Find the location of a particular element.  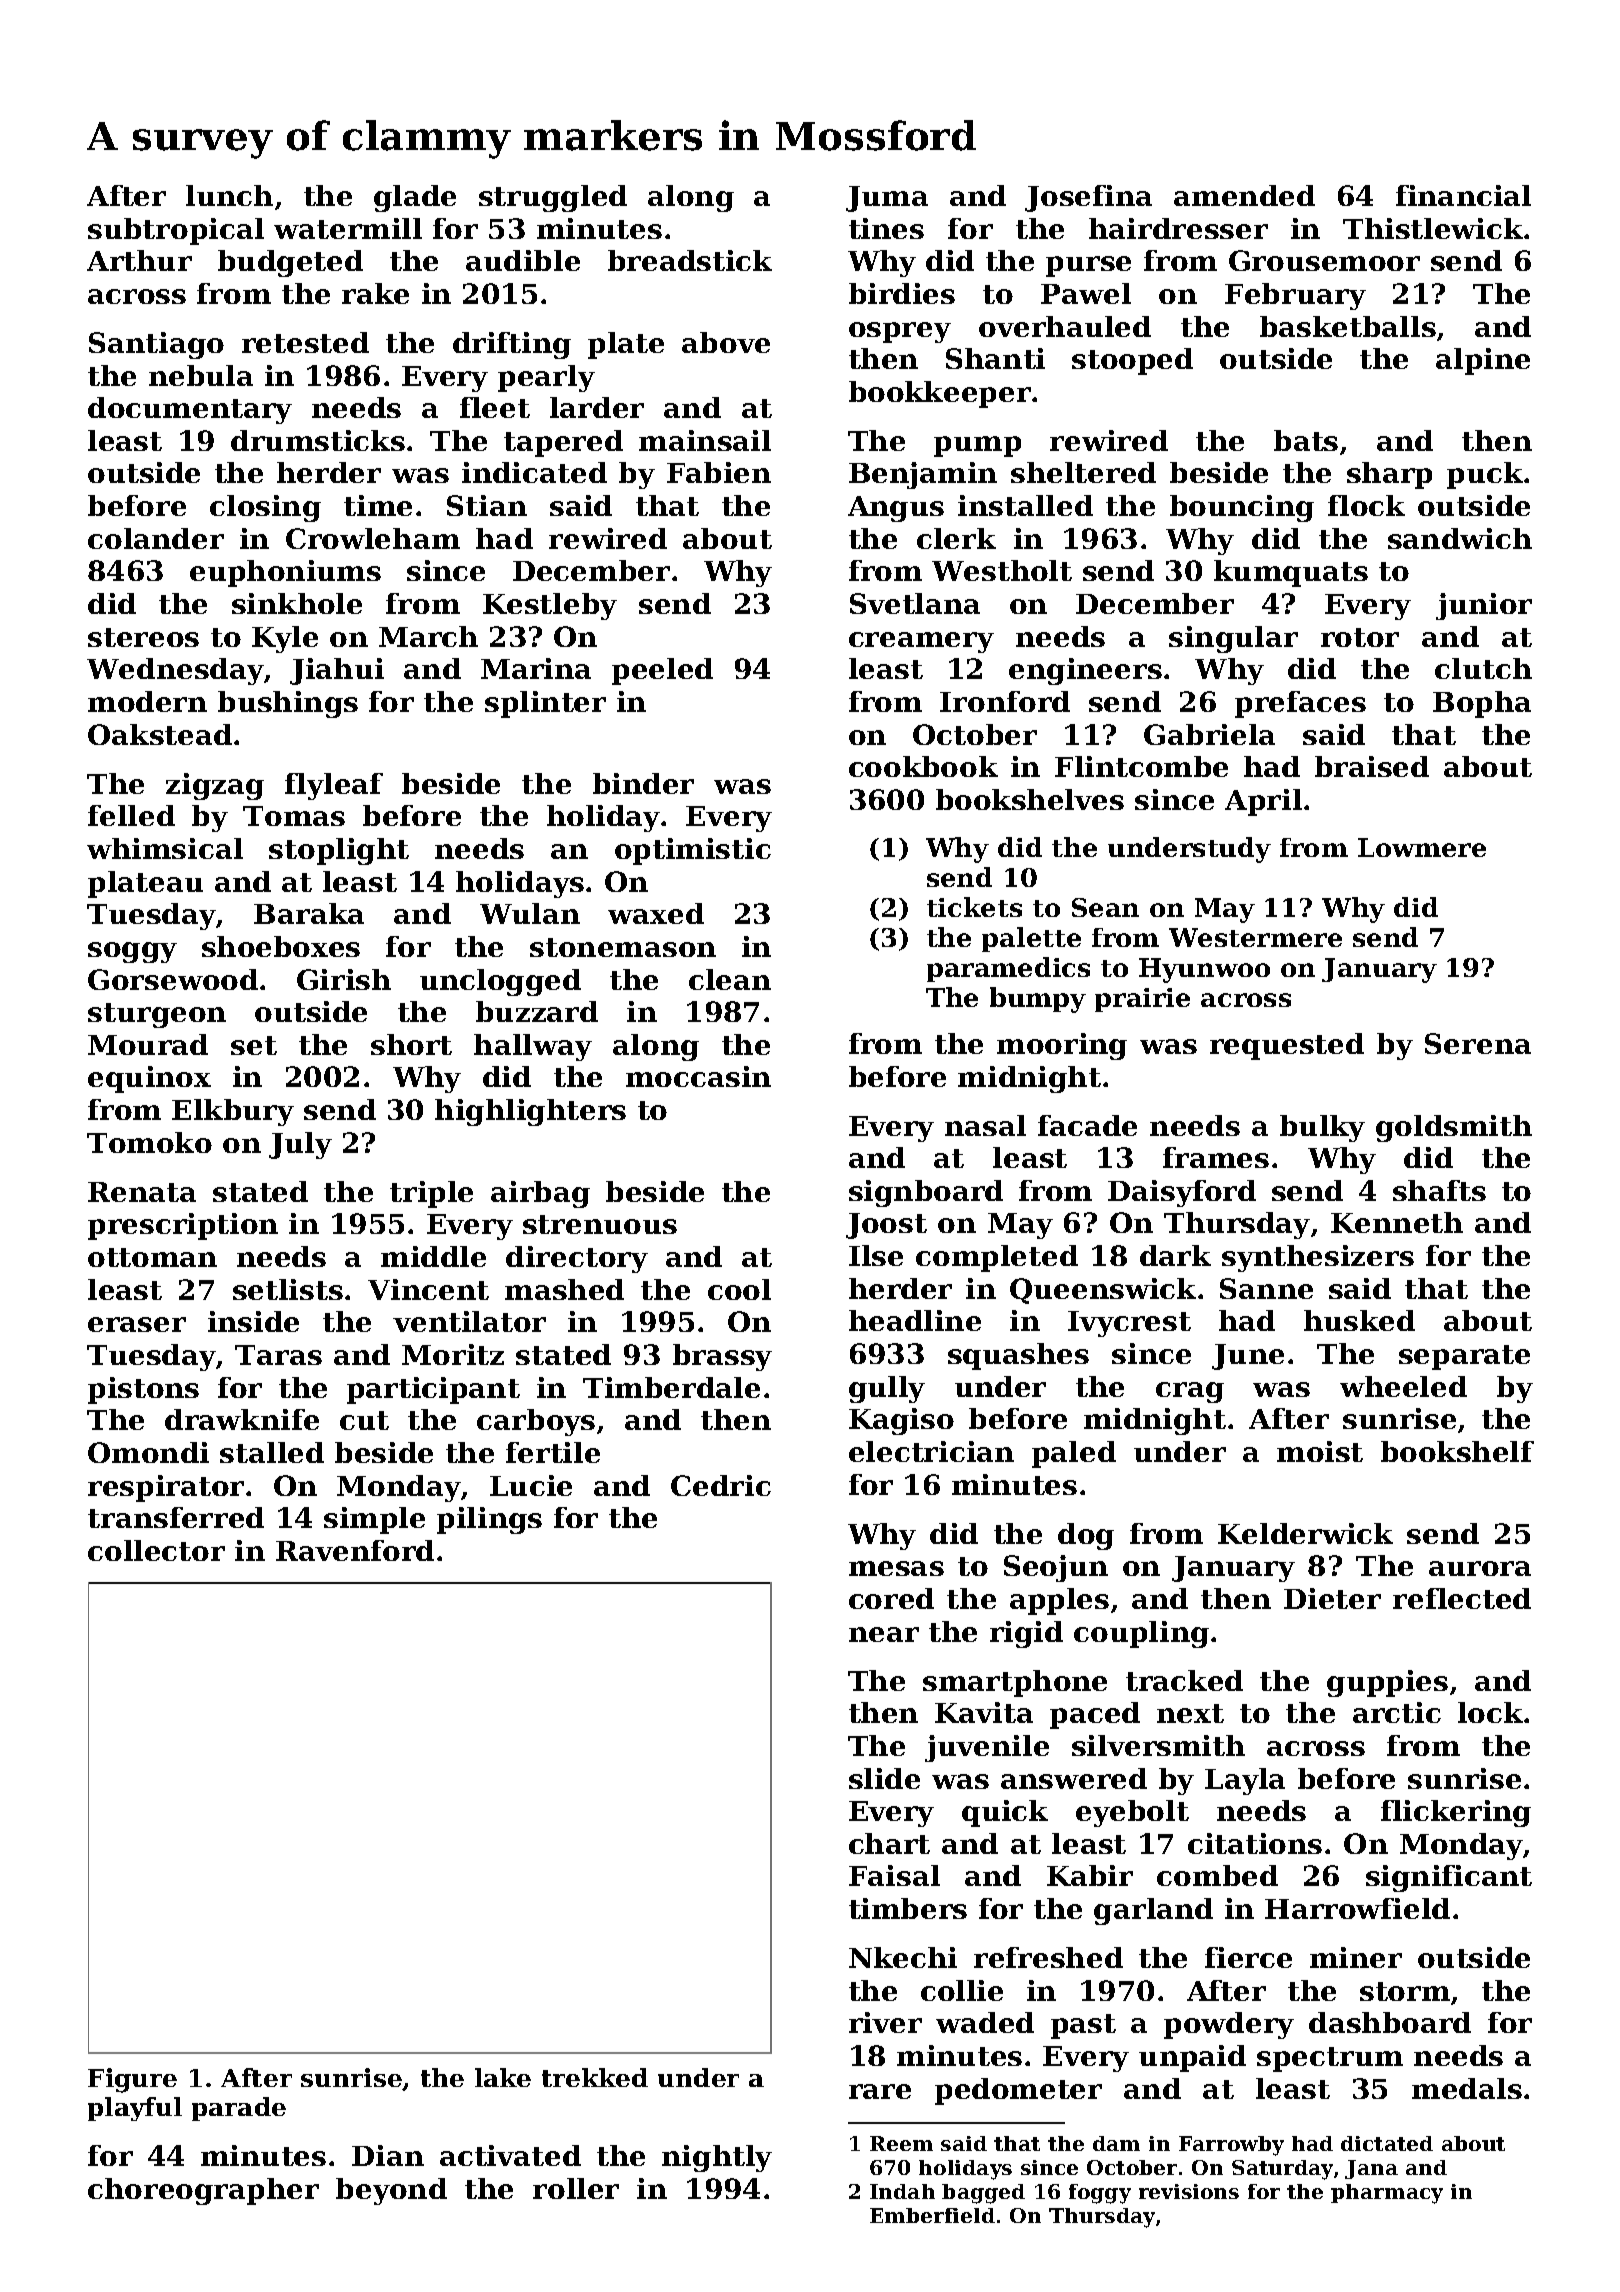

Josefina is located at coordinates (1088, 198).
